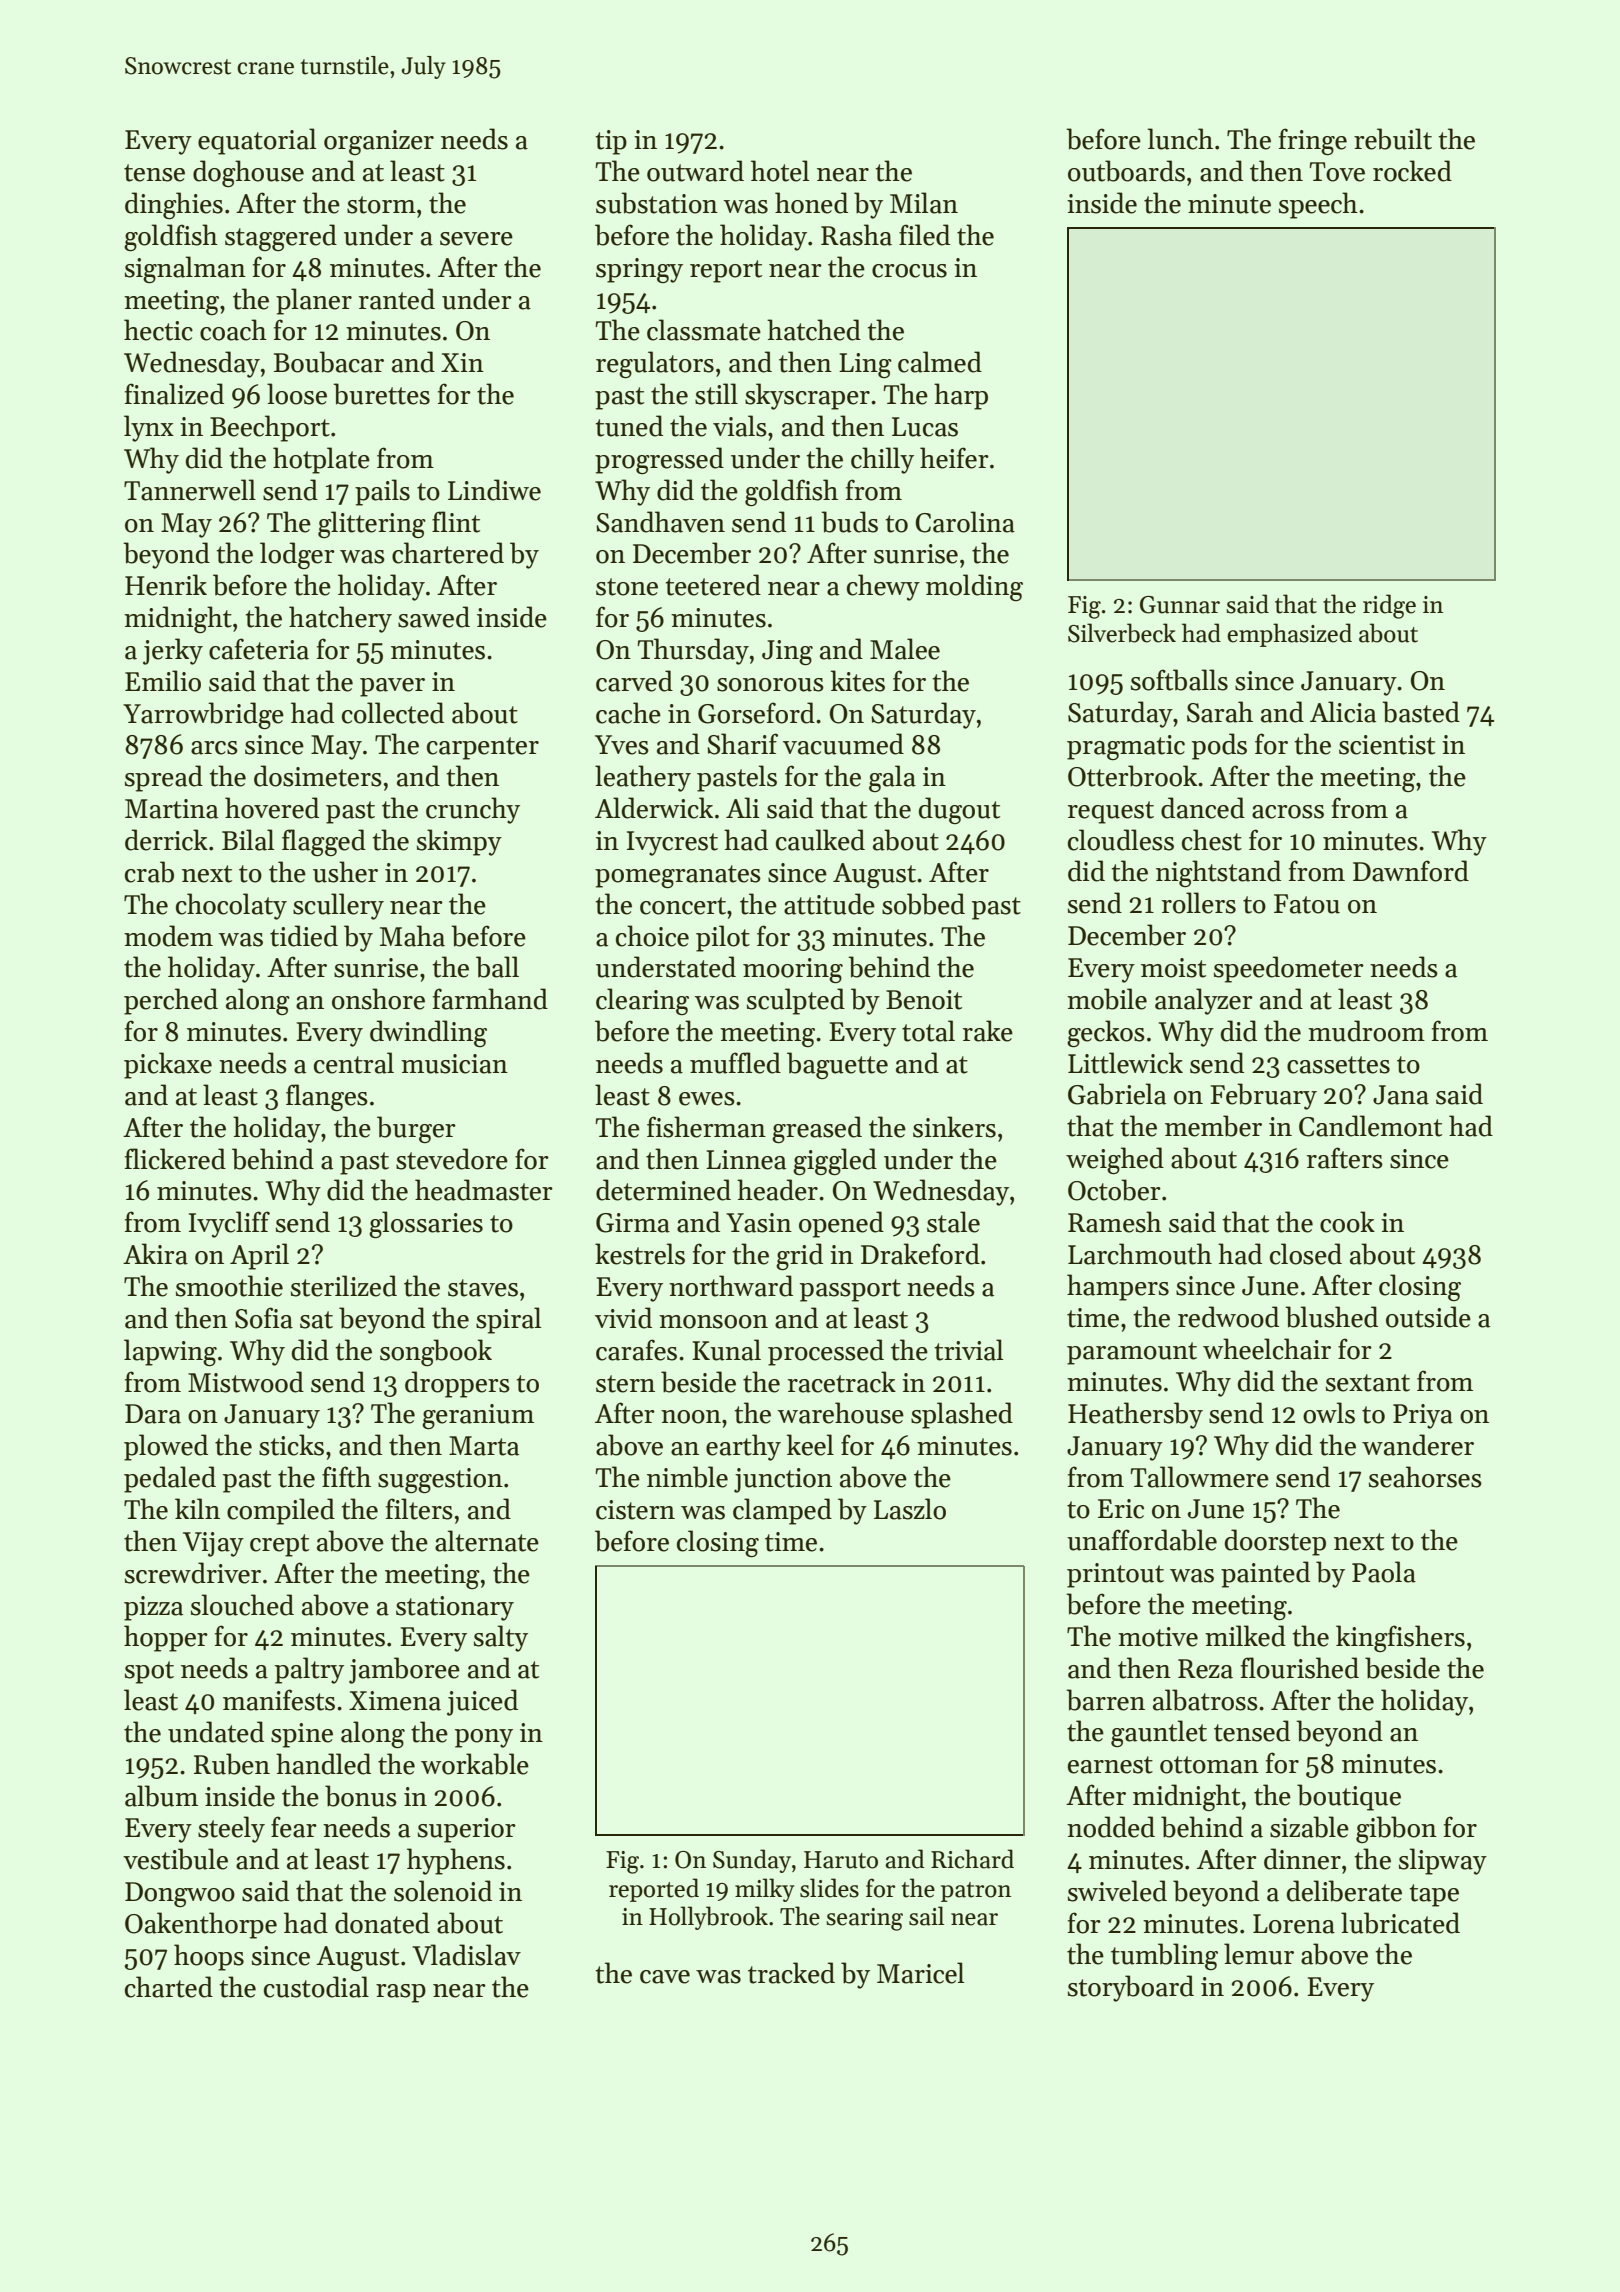 The height and width of the page is (2292, 1620). I want to click on ranted, so click(397, 299).
